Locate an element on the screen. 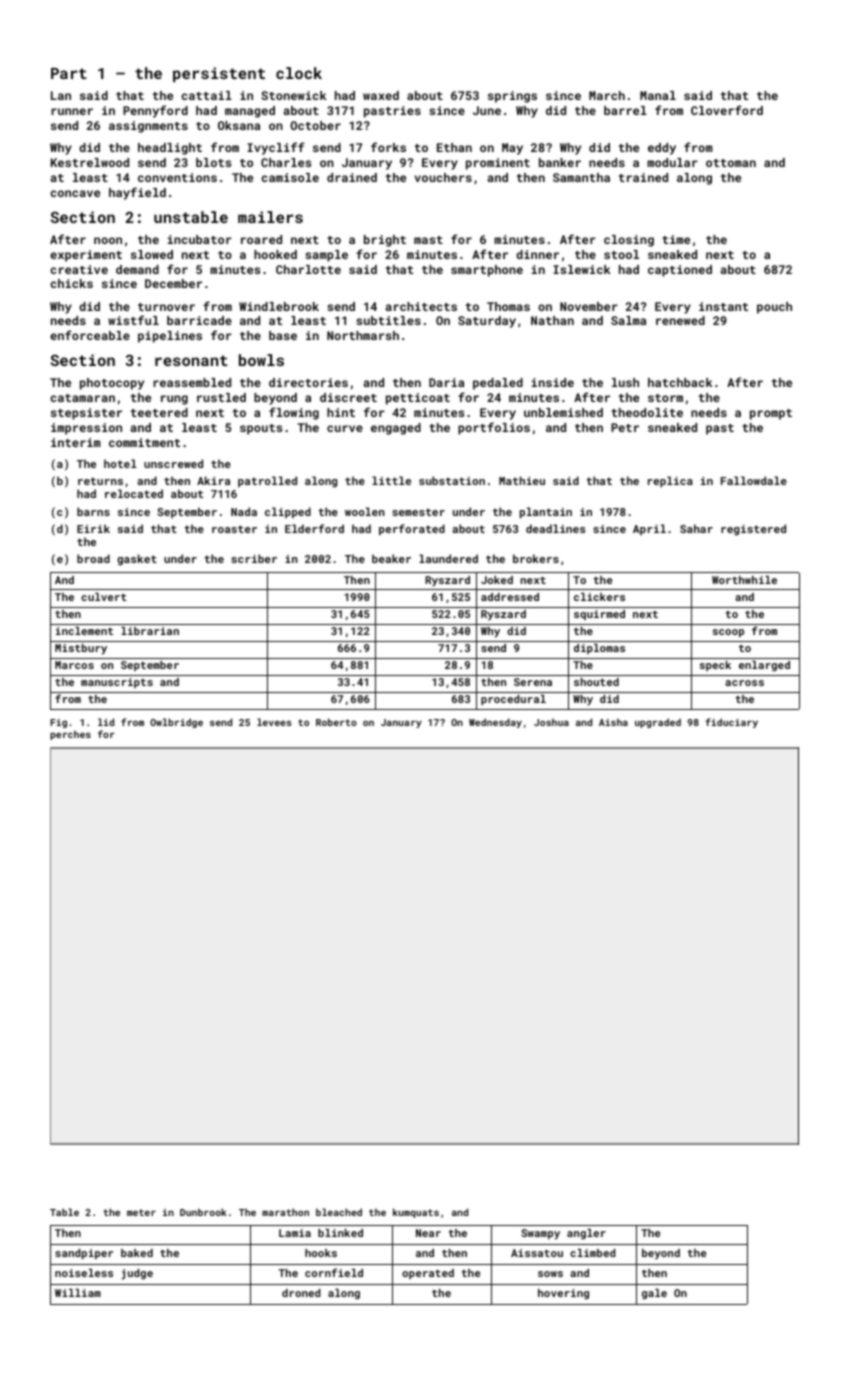 Image resolution: width=849 pixels, height=1400 pixels. upgraded is located at coordinates (658, 723).
